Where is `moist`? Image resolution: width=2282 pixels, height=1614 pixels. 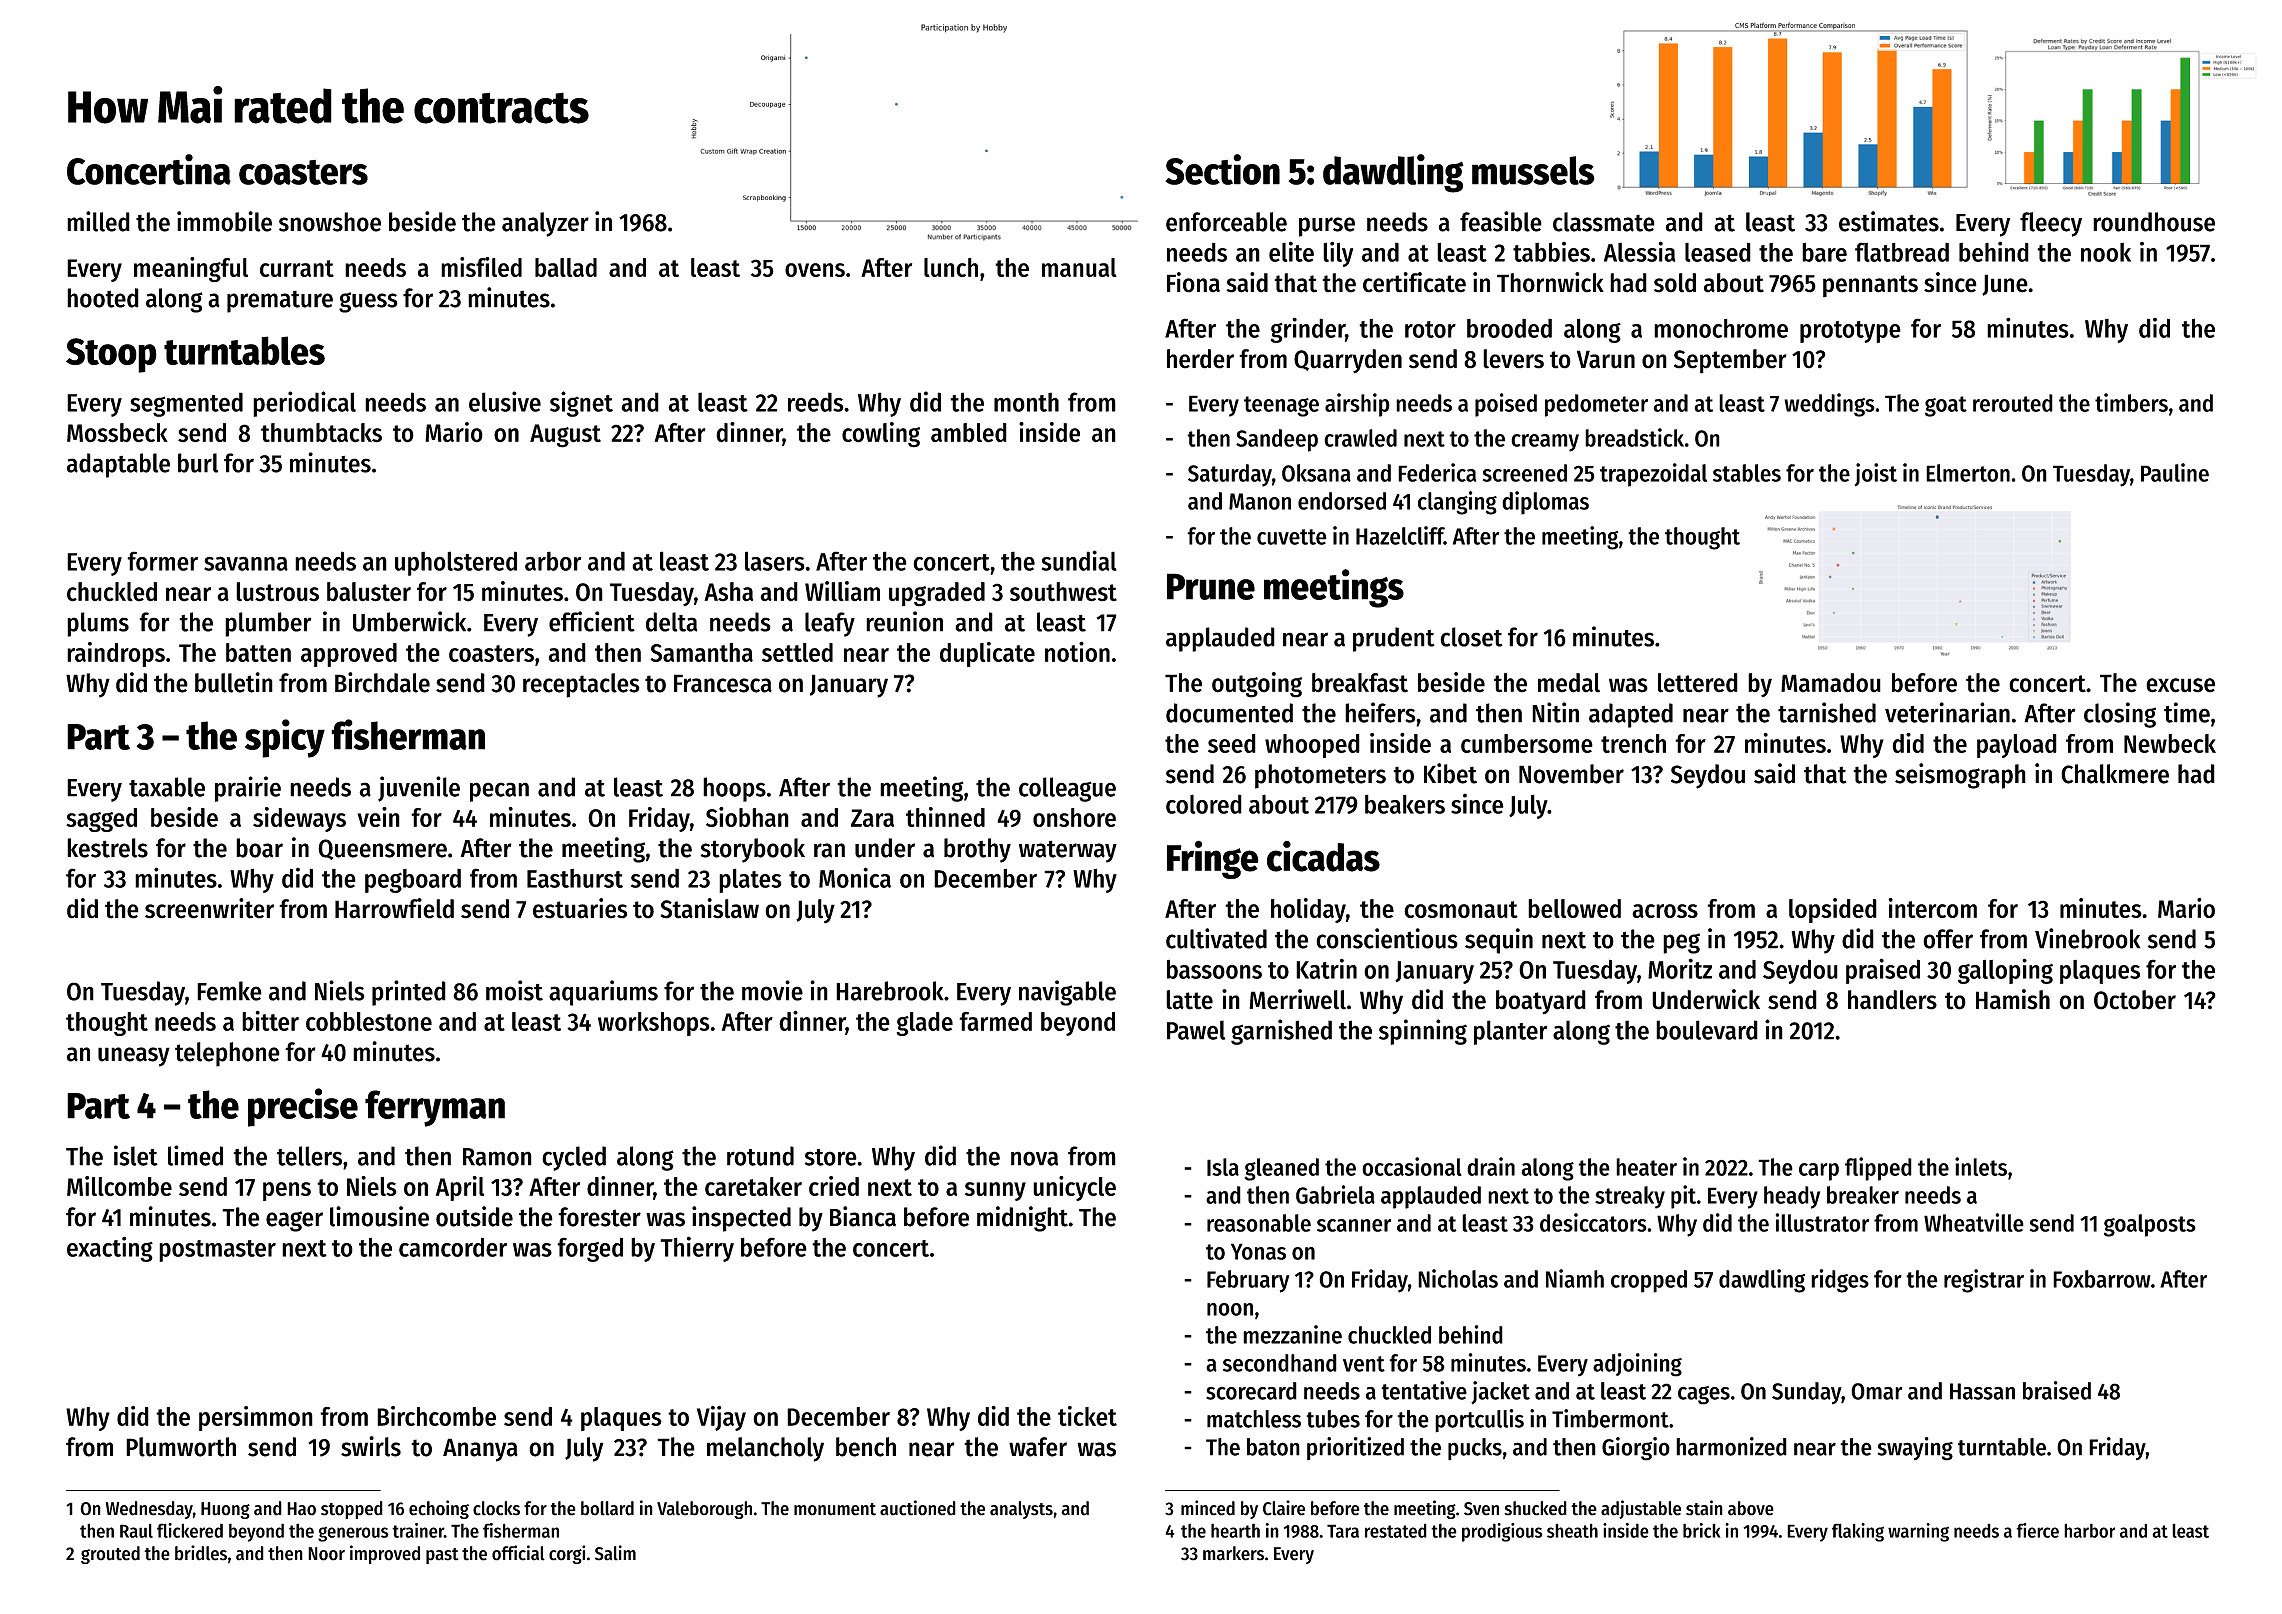 moist is located at coordinates (514, 990).
